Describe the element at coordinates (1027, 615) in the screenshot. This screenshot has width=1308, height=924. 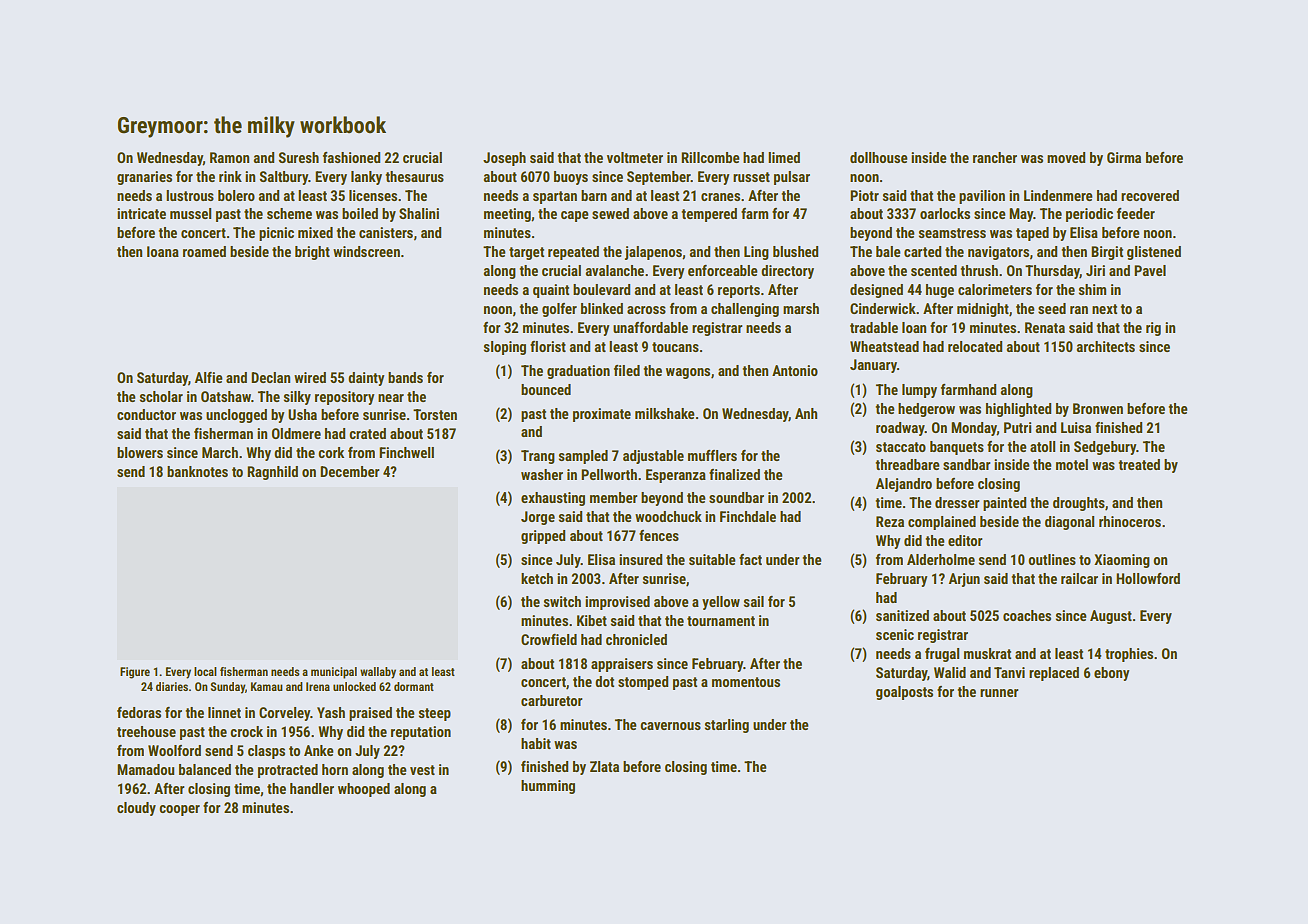
I see `coaches` at that location.
